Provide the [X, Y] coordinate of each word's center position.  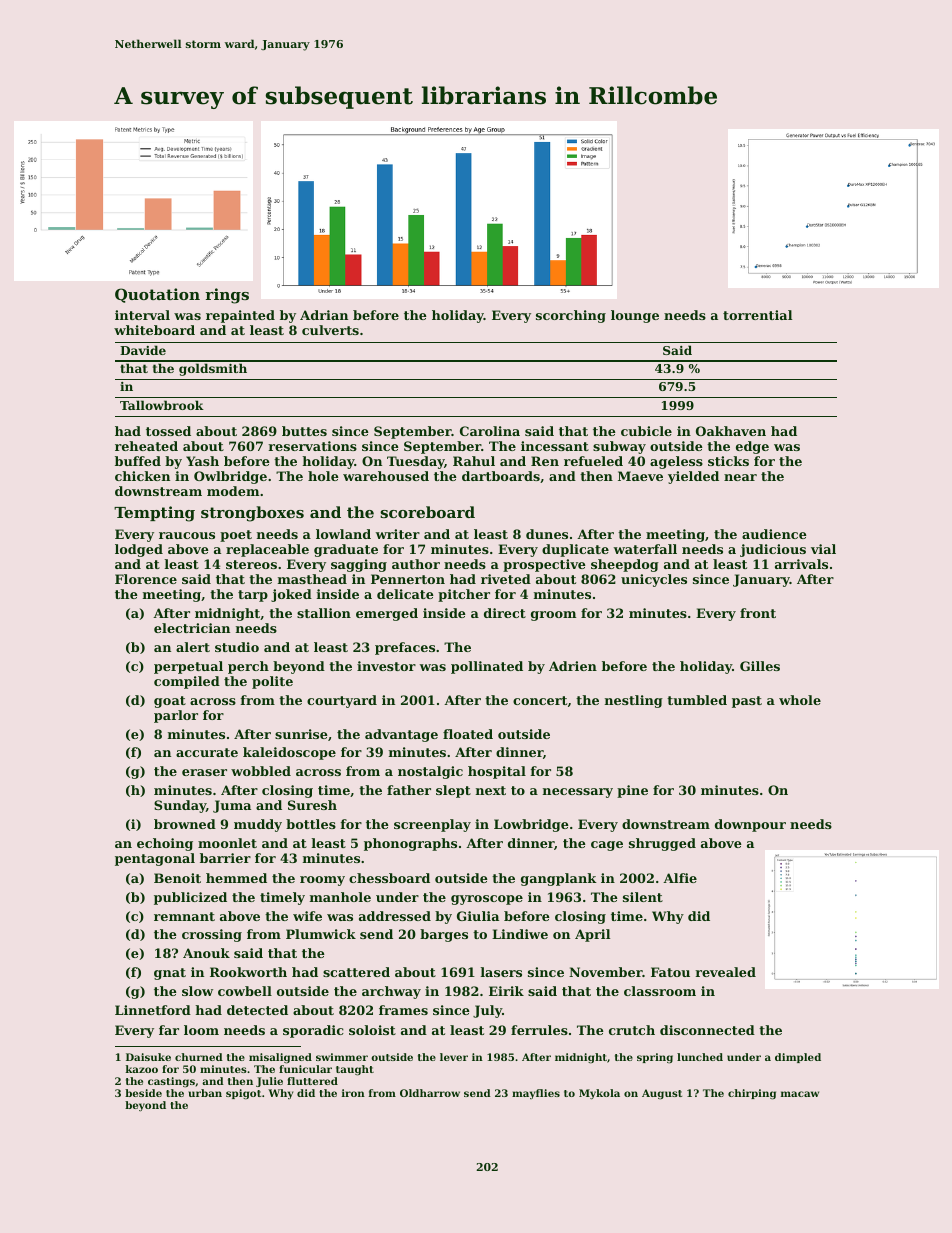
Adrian [324, 315]
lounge [635, 316]
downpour [750, 825]
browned [185, 824]
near [740, 477]
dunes [547, 534]
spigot [243, 1094]
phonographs [410, 844]
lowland [343, 534]
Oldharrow [430, 1093]
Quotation [157, 295]
